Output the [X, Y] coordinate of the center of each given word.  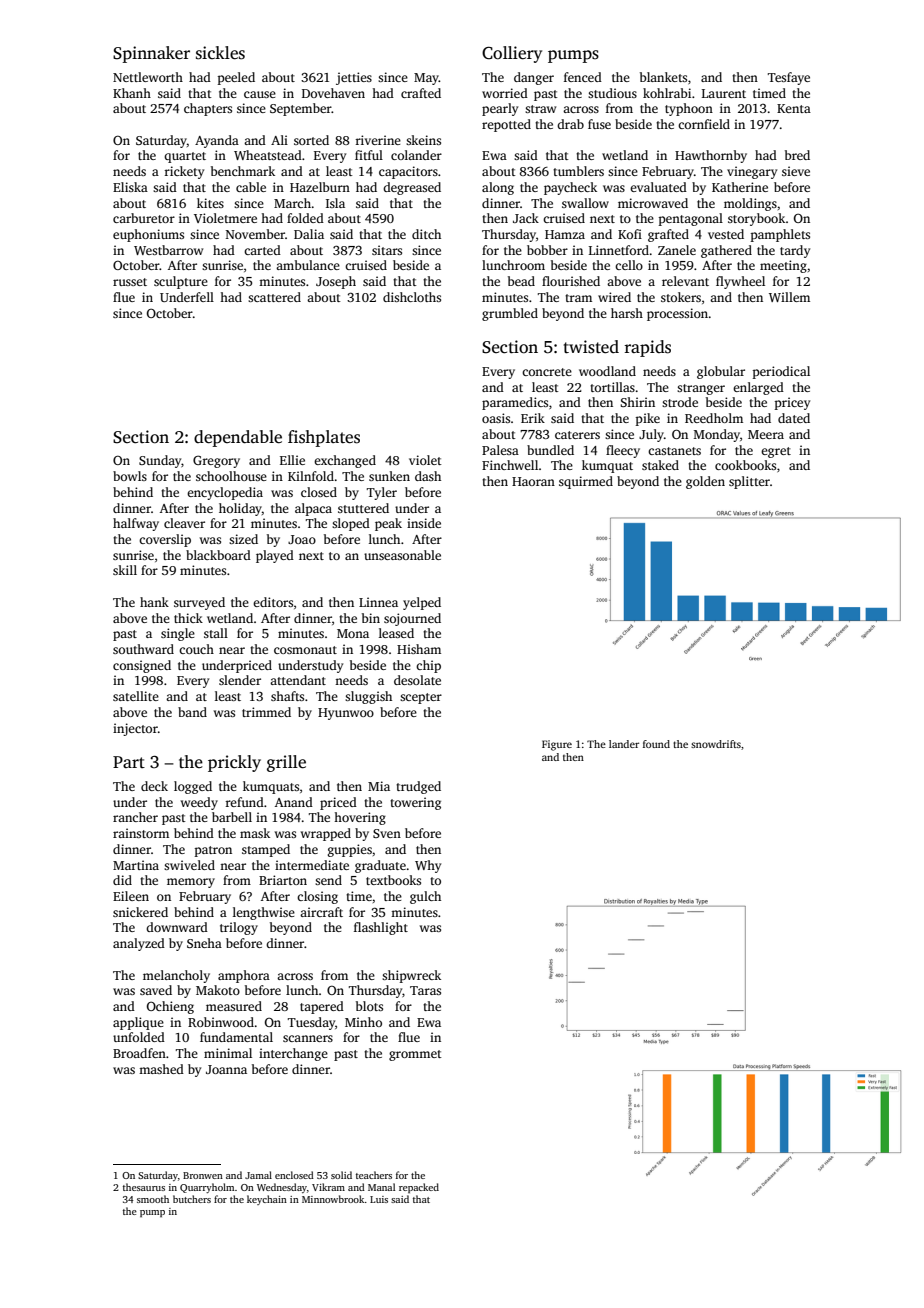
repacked [419, 1188]
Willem [789, 297]
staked [660, 465]
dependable [238, 438]
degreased [412, 188]
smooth [153, 1199]
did [122, 880]
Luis [379, 1199]
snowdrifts [716, 744]
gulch [425, 897]
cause [260, 94]
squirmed [586, 482]
